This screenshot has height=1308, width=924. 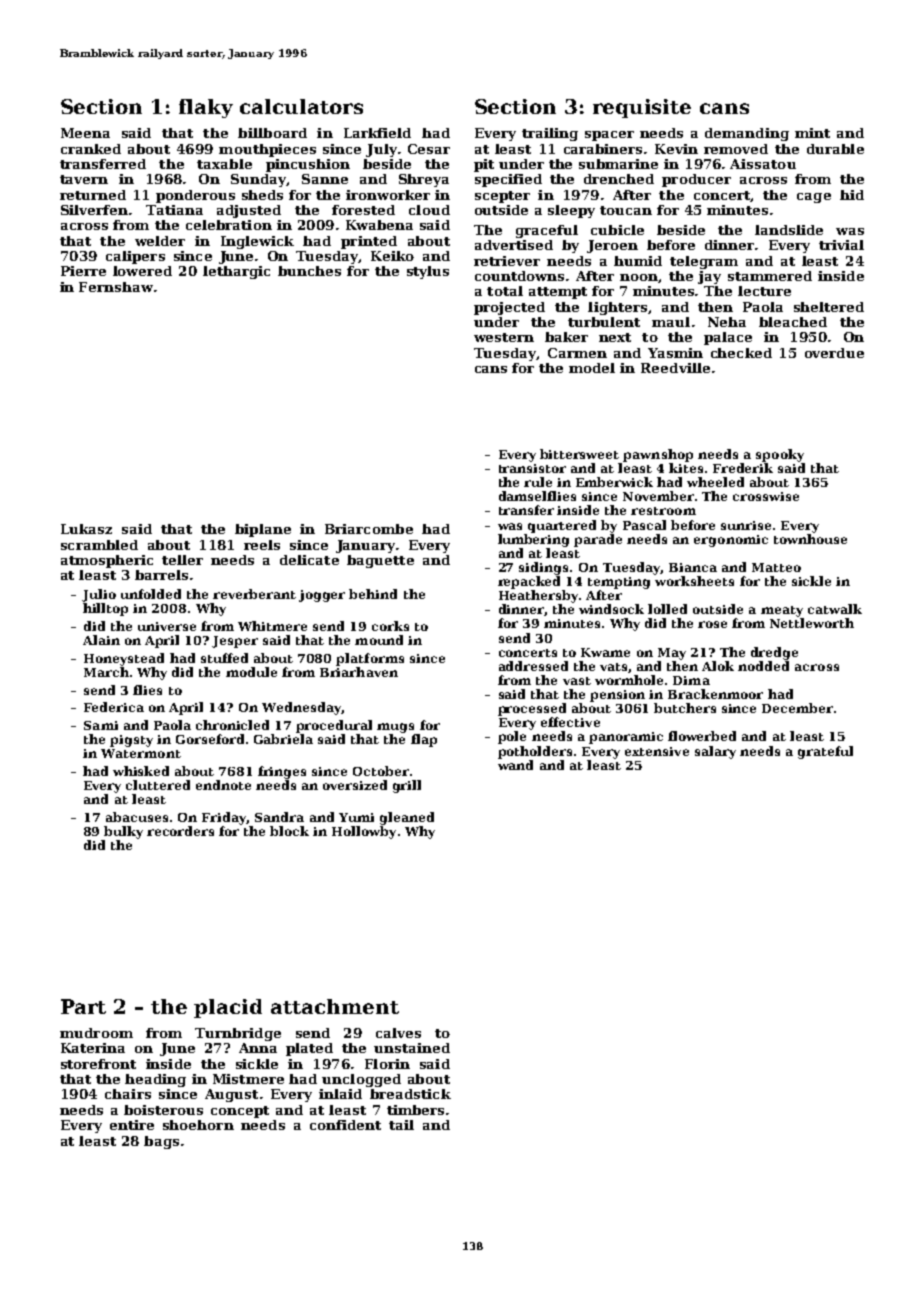 What do you see at coordinates (236, 272) in the screenshot?
I see `lethargic` at bounding box center [236, 272].
